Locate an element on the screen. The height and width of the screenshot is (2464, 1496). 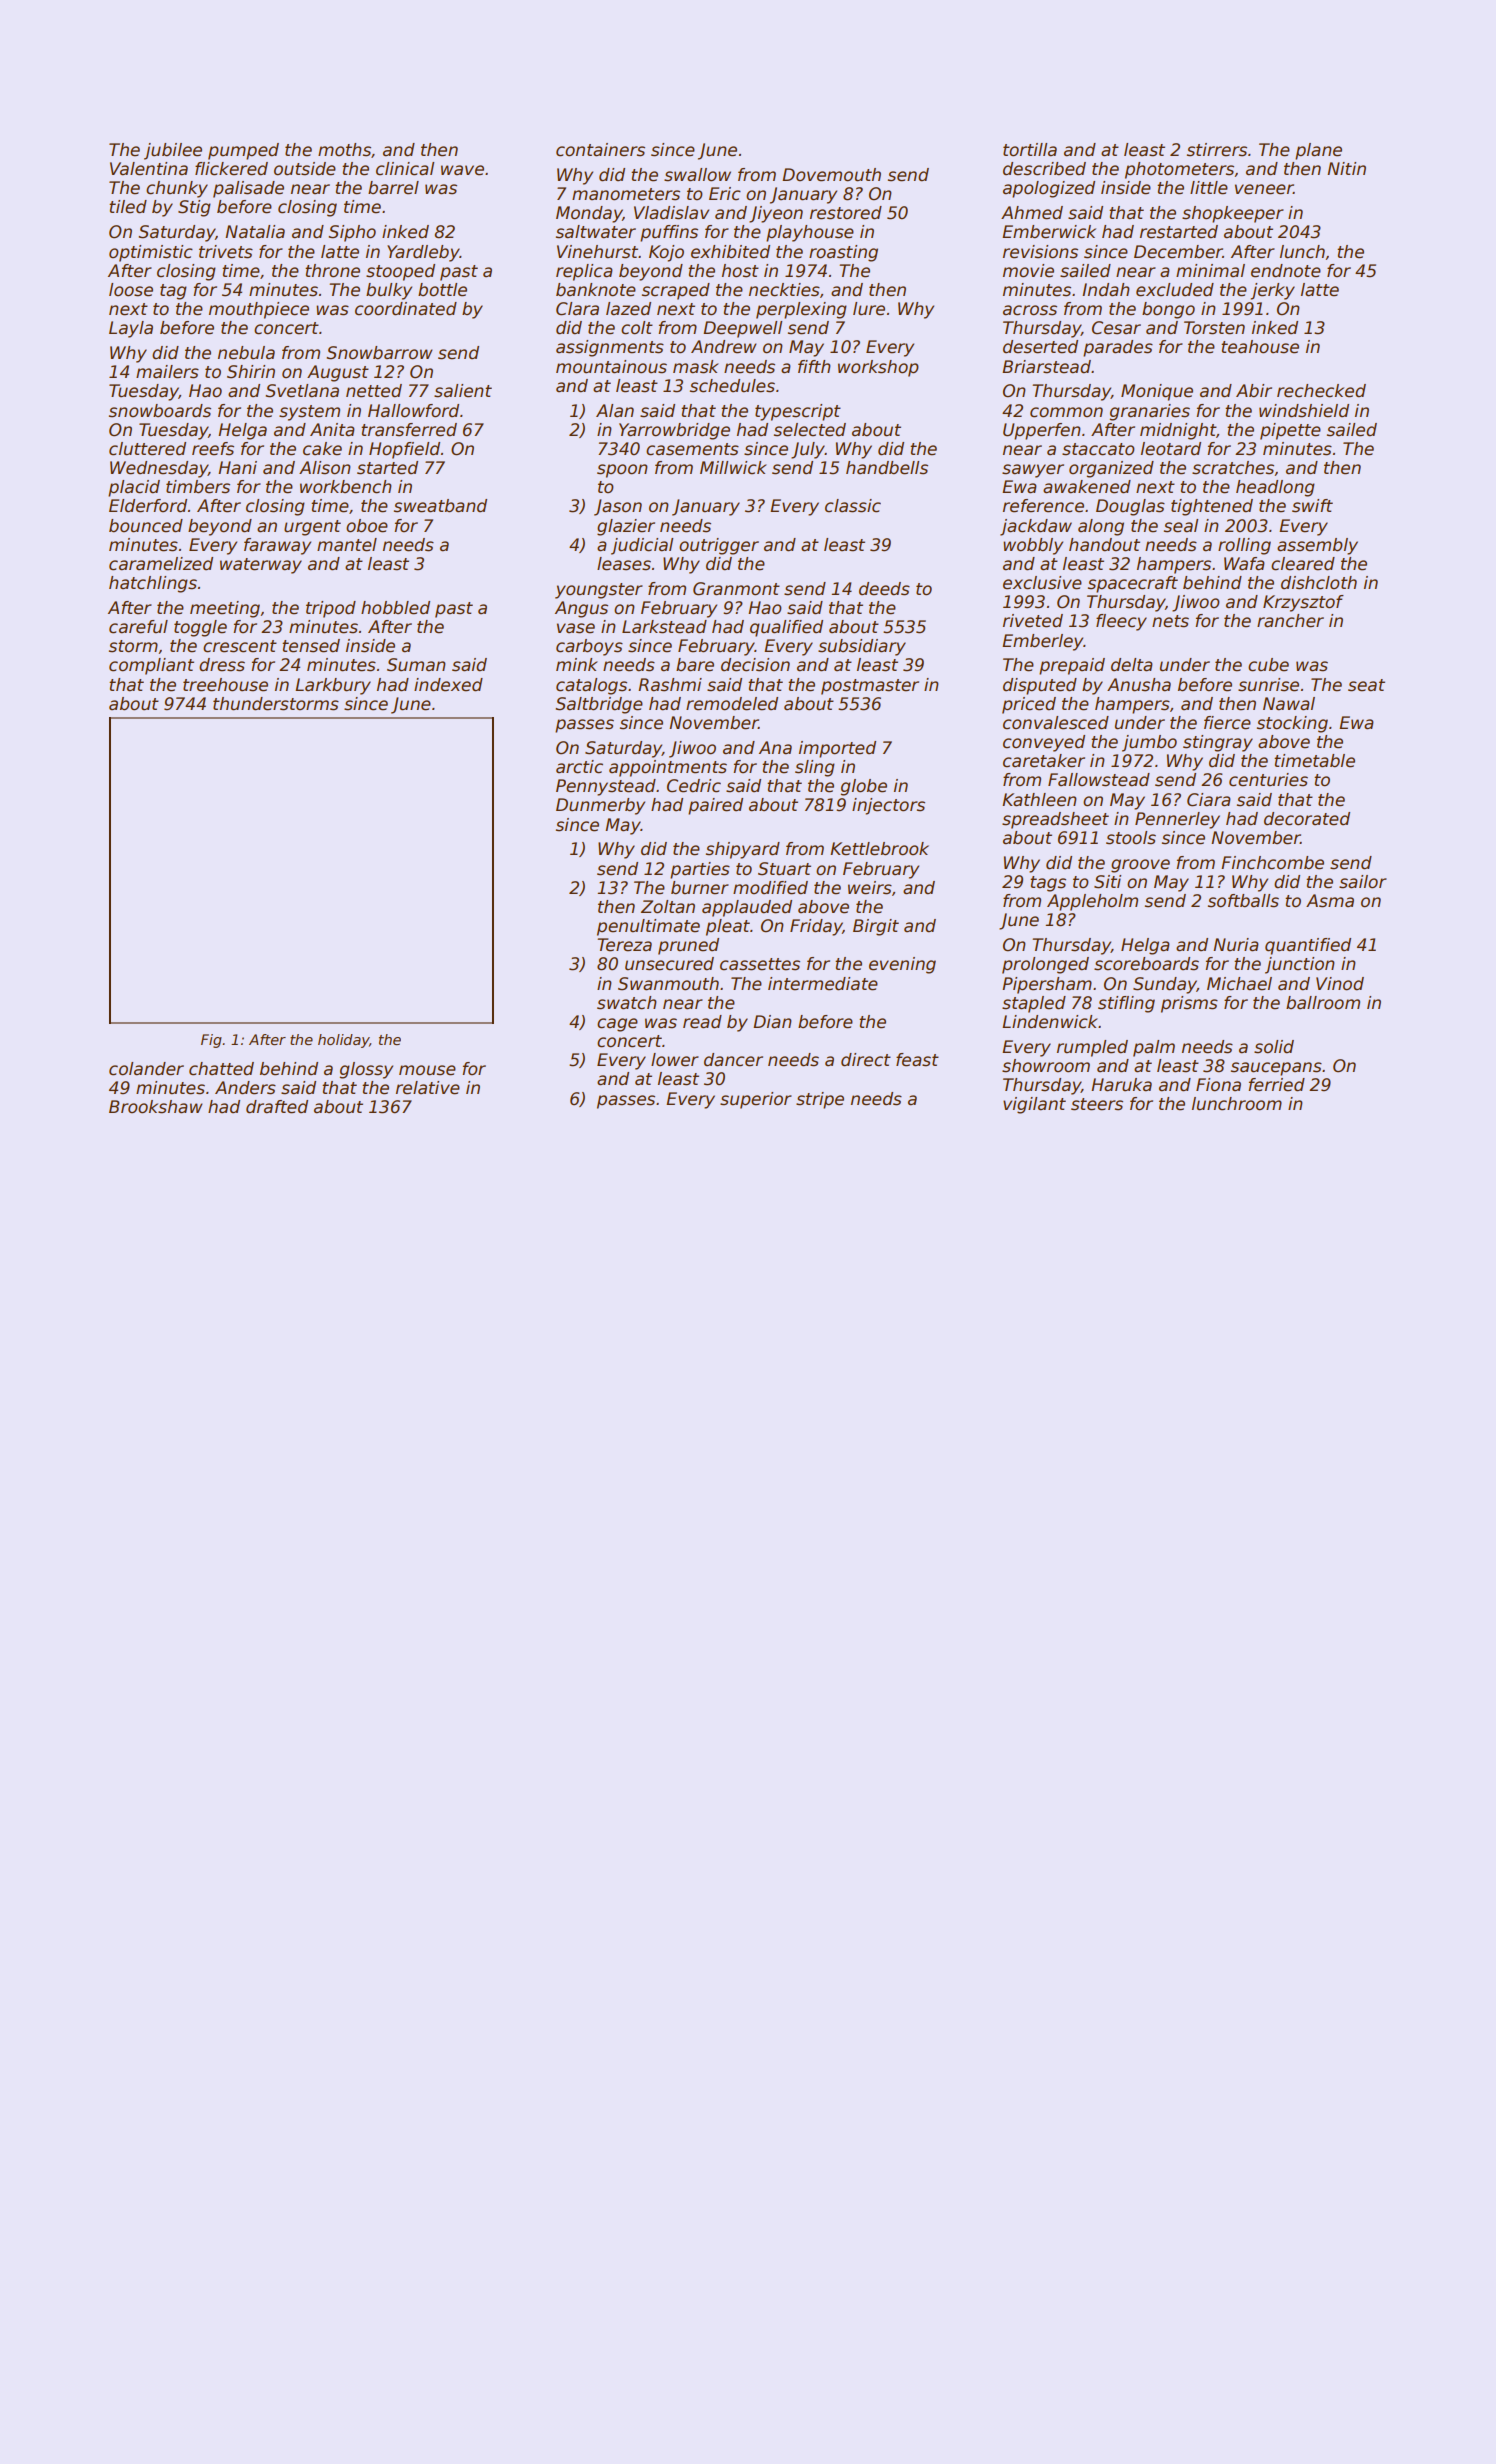
Fallowstead is located at coordinates (1099, 780).
